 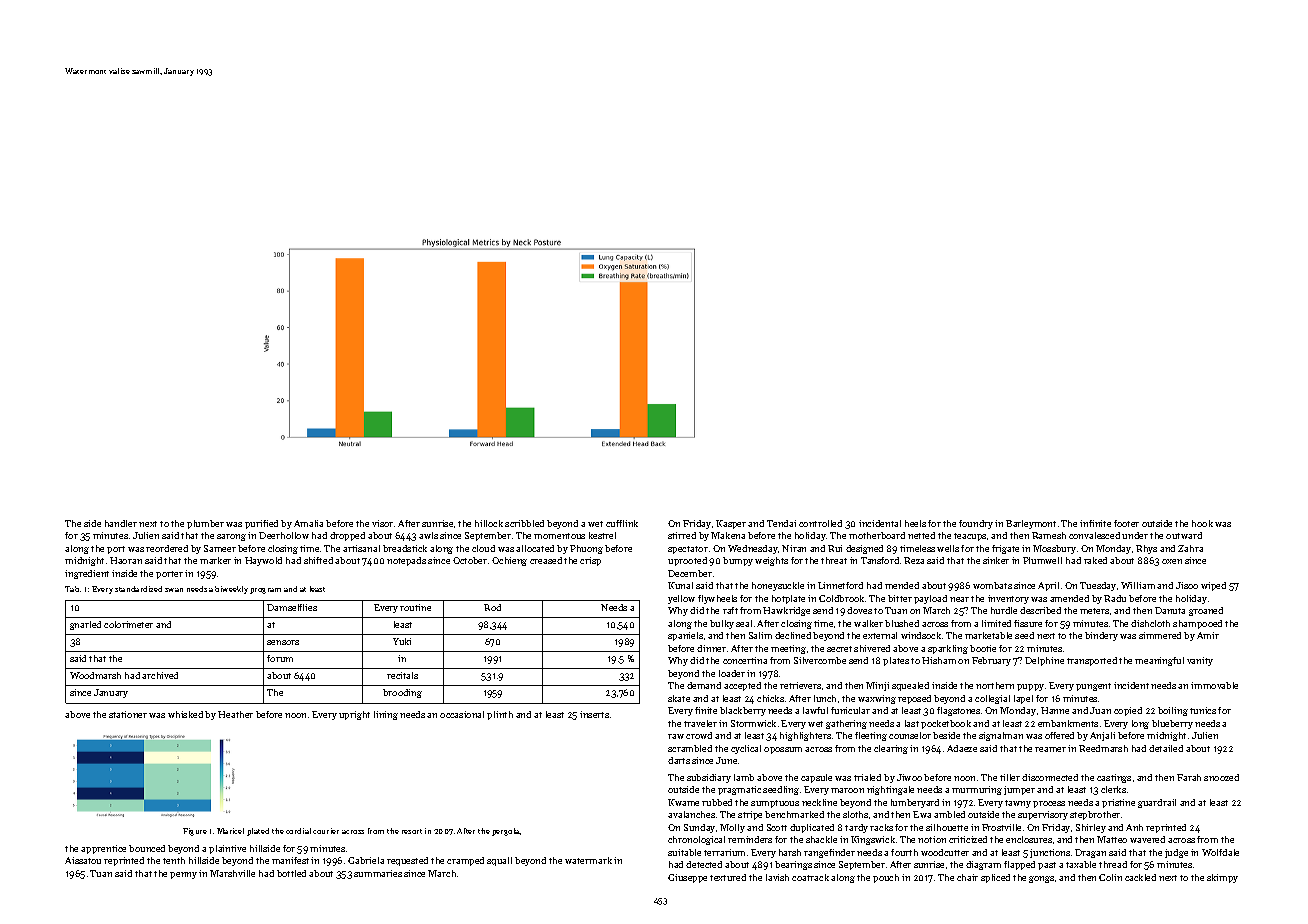 I want to click on plumber, so click(x=205, y=524).
